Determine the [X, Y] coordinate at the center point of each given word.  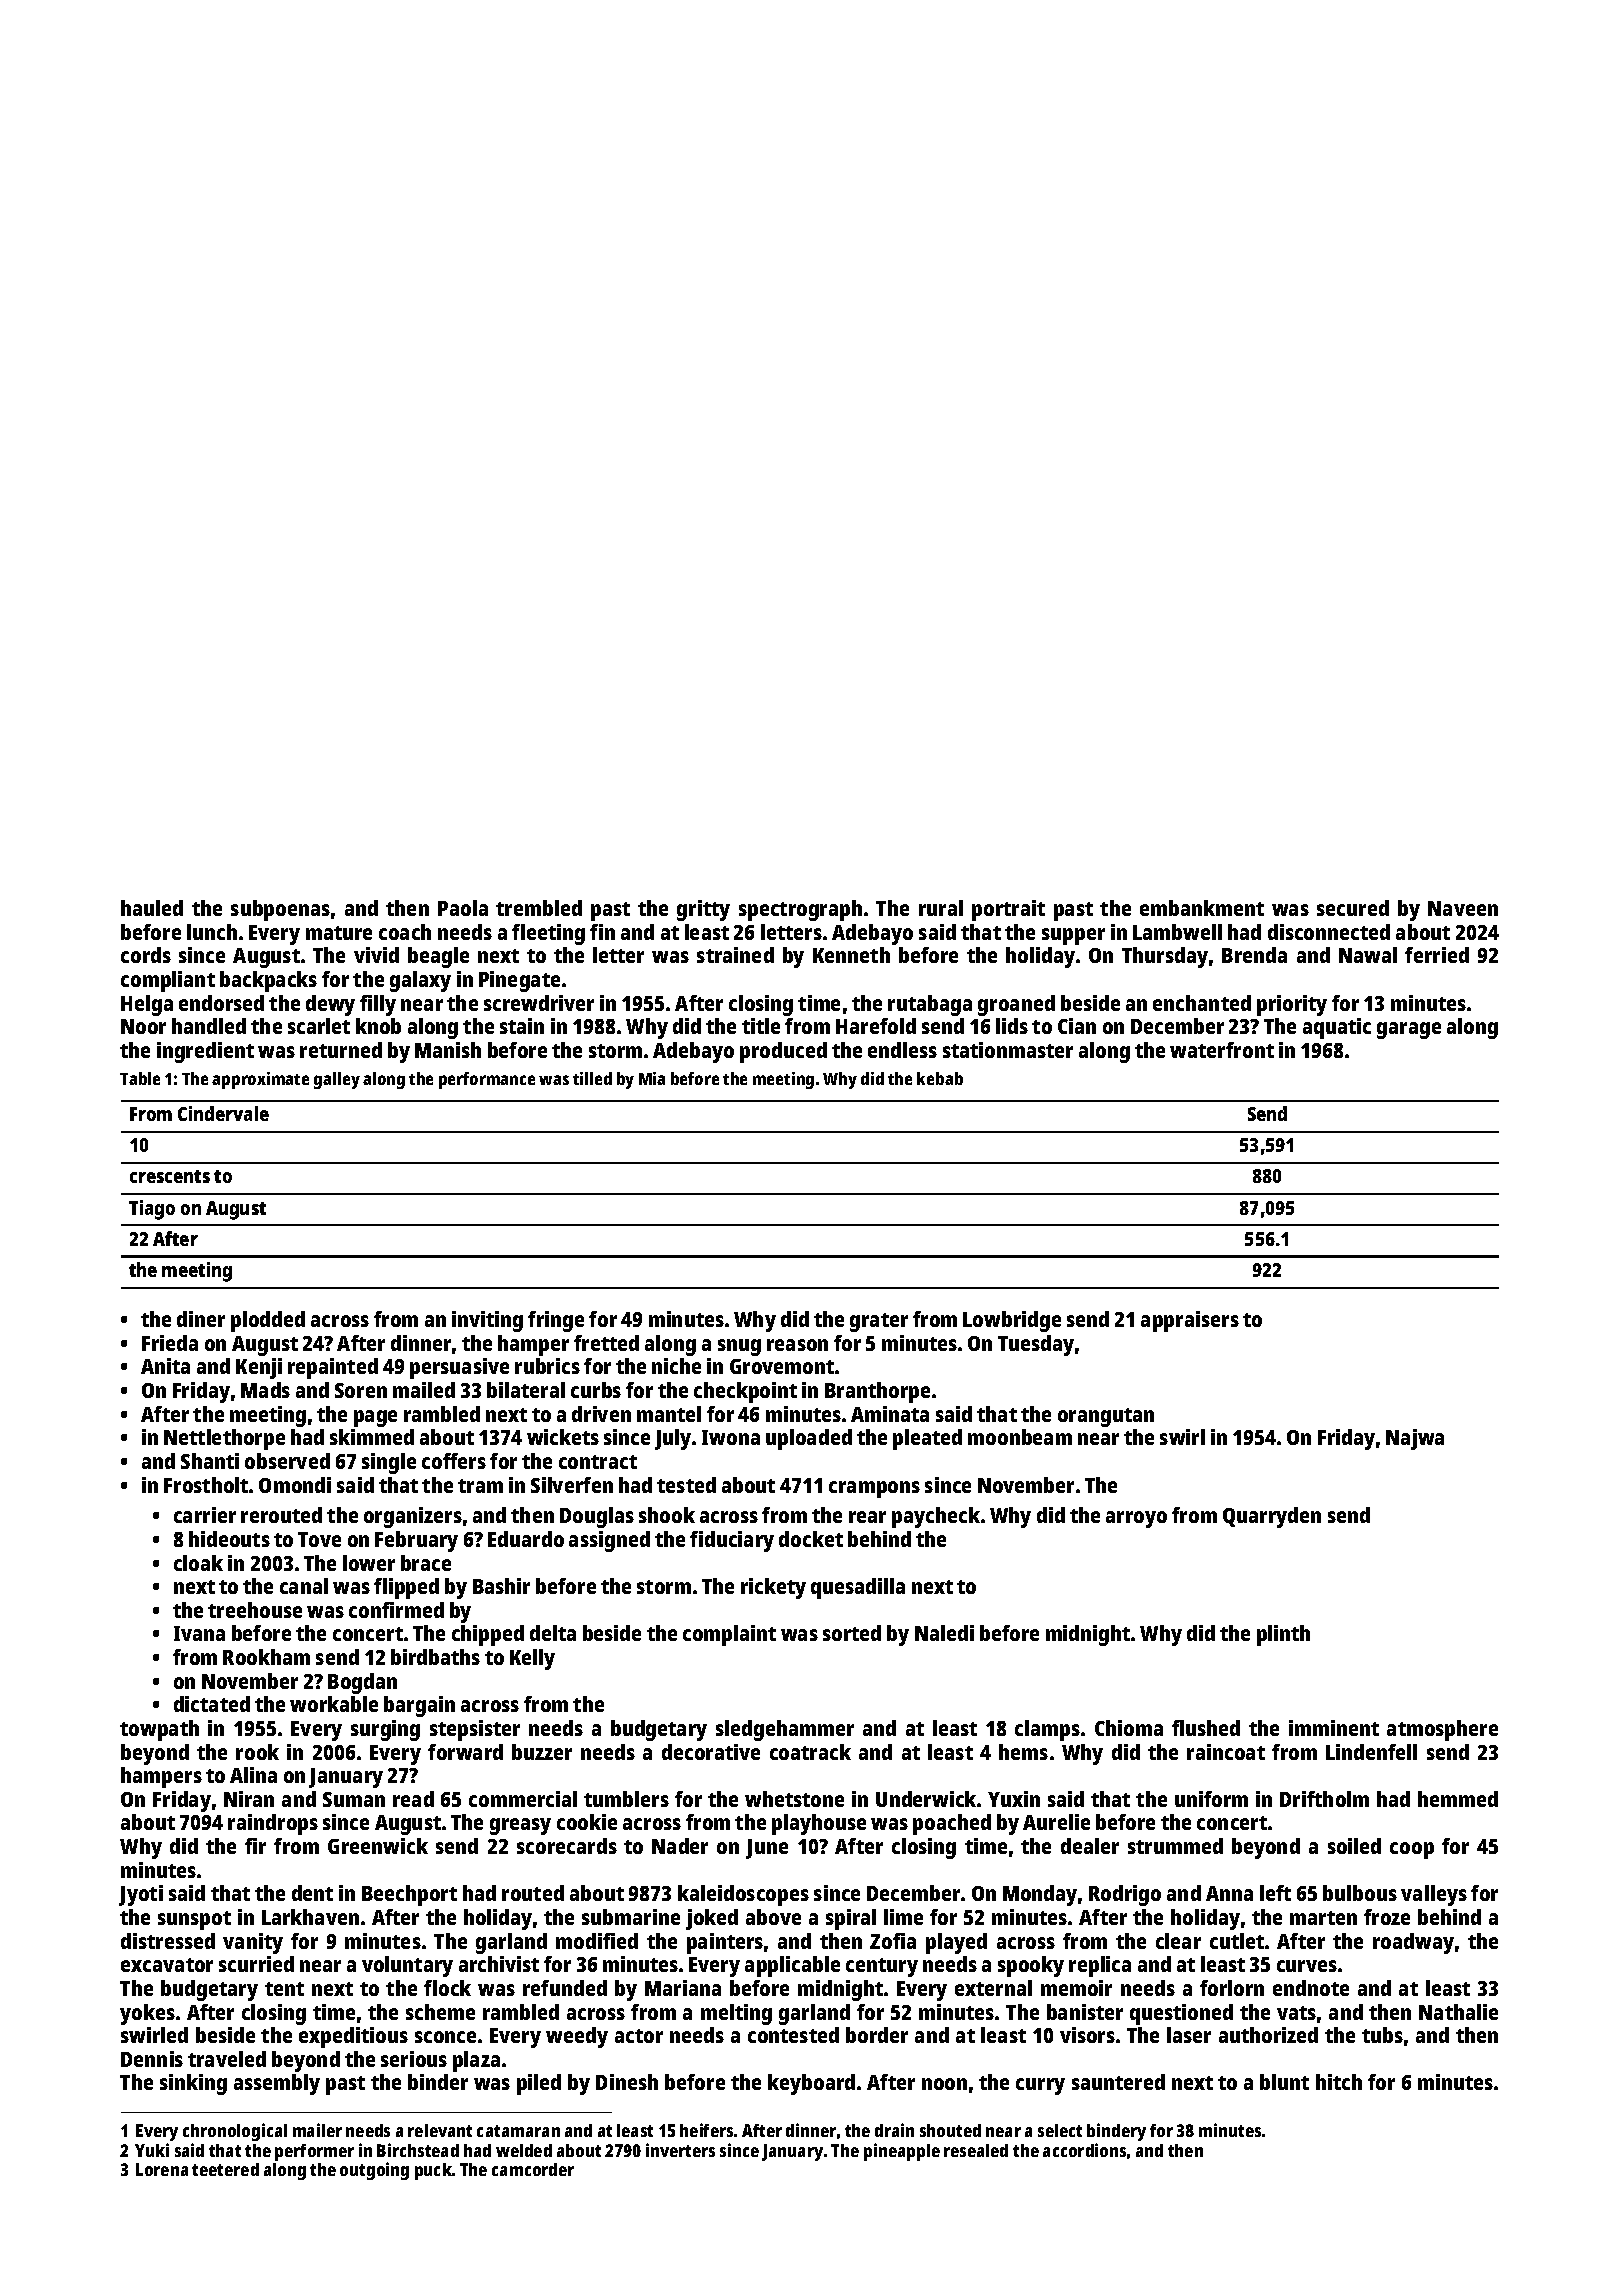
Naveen [1463, 908]
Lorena [162, 2169]
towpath [159, 1730]
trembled [539, 908]
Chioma [1129, 1728]
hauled [152, 908]
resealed [976, 2150]
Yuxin [1014, 1799]
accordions [1084, 2150]
